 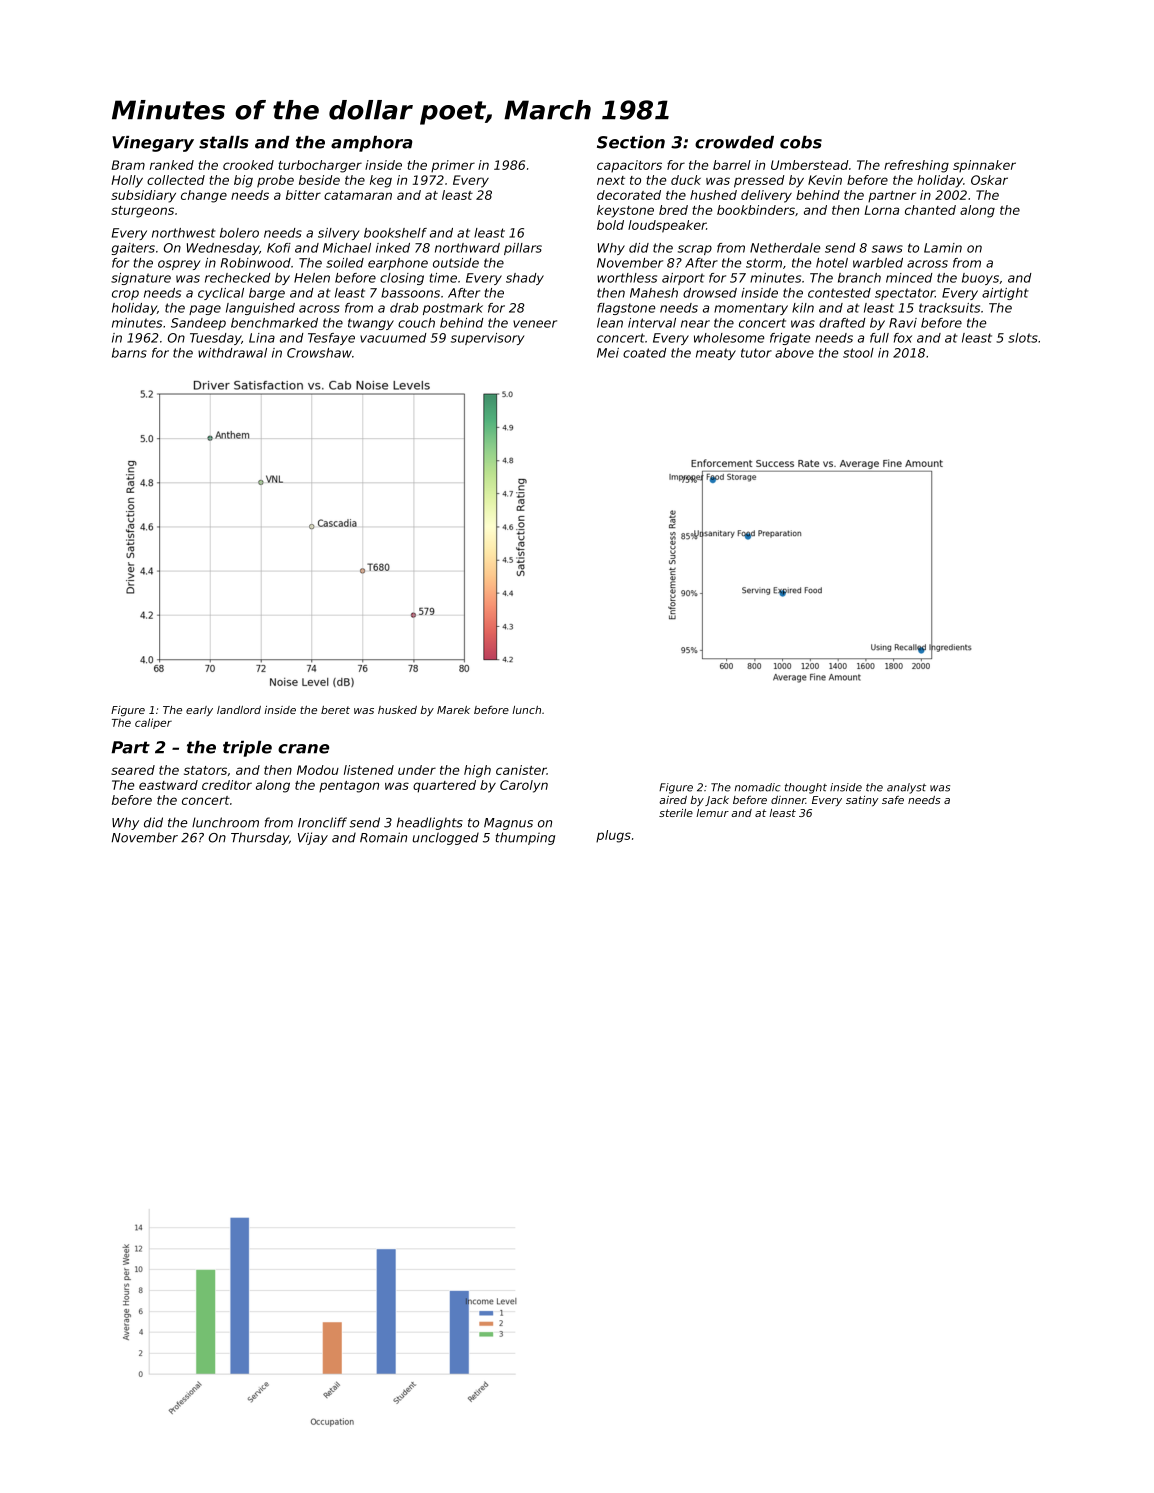 What do you see at coordinates (858, 353) in the screenshot?
I see `stool` at bounding box center [858, 353].
